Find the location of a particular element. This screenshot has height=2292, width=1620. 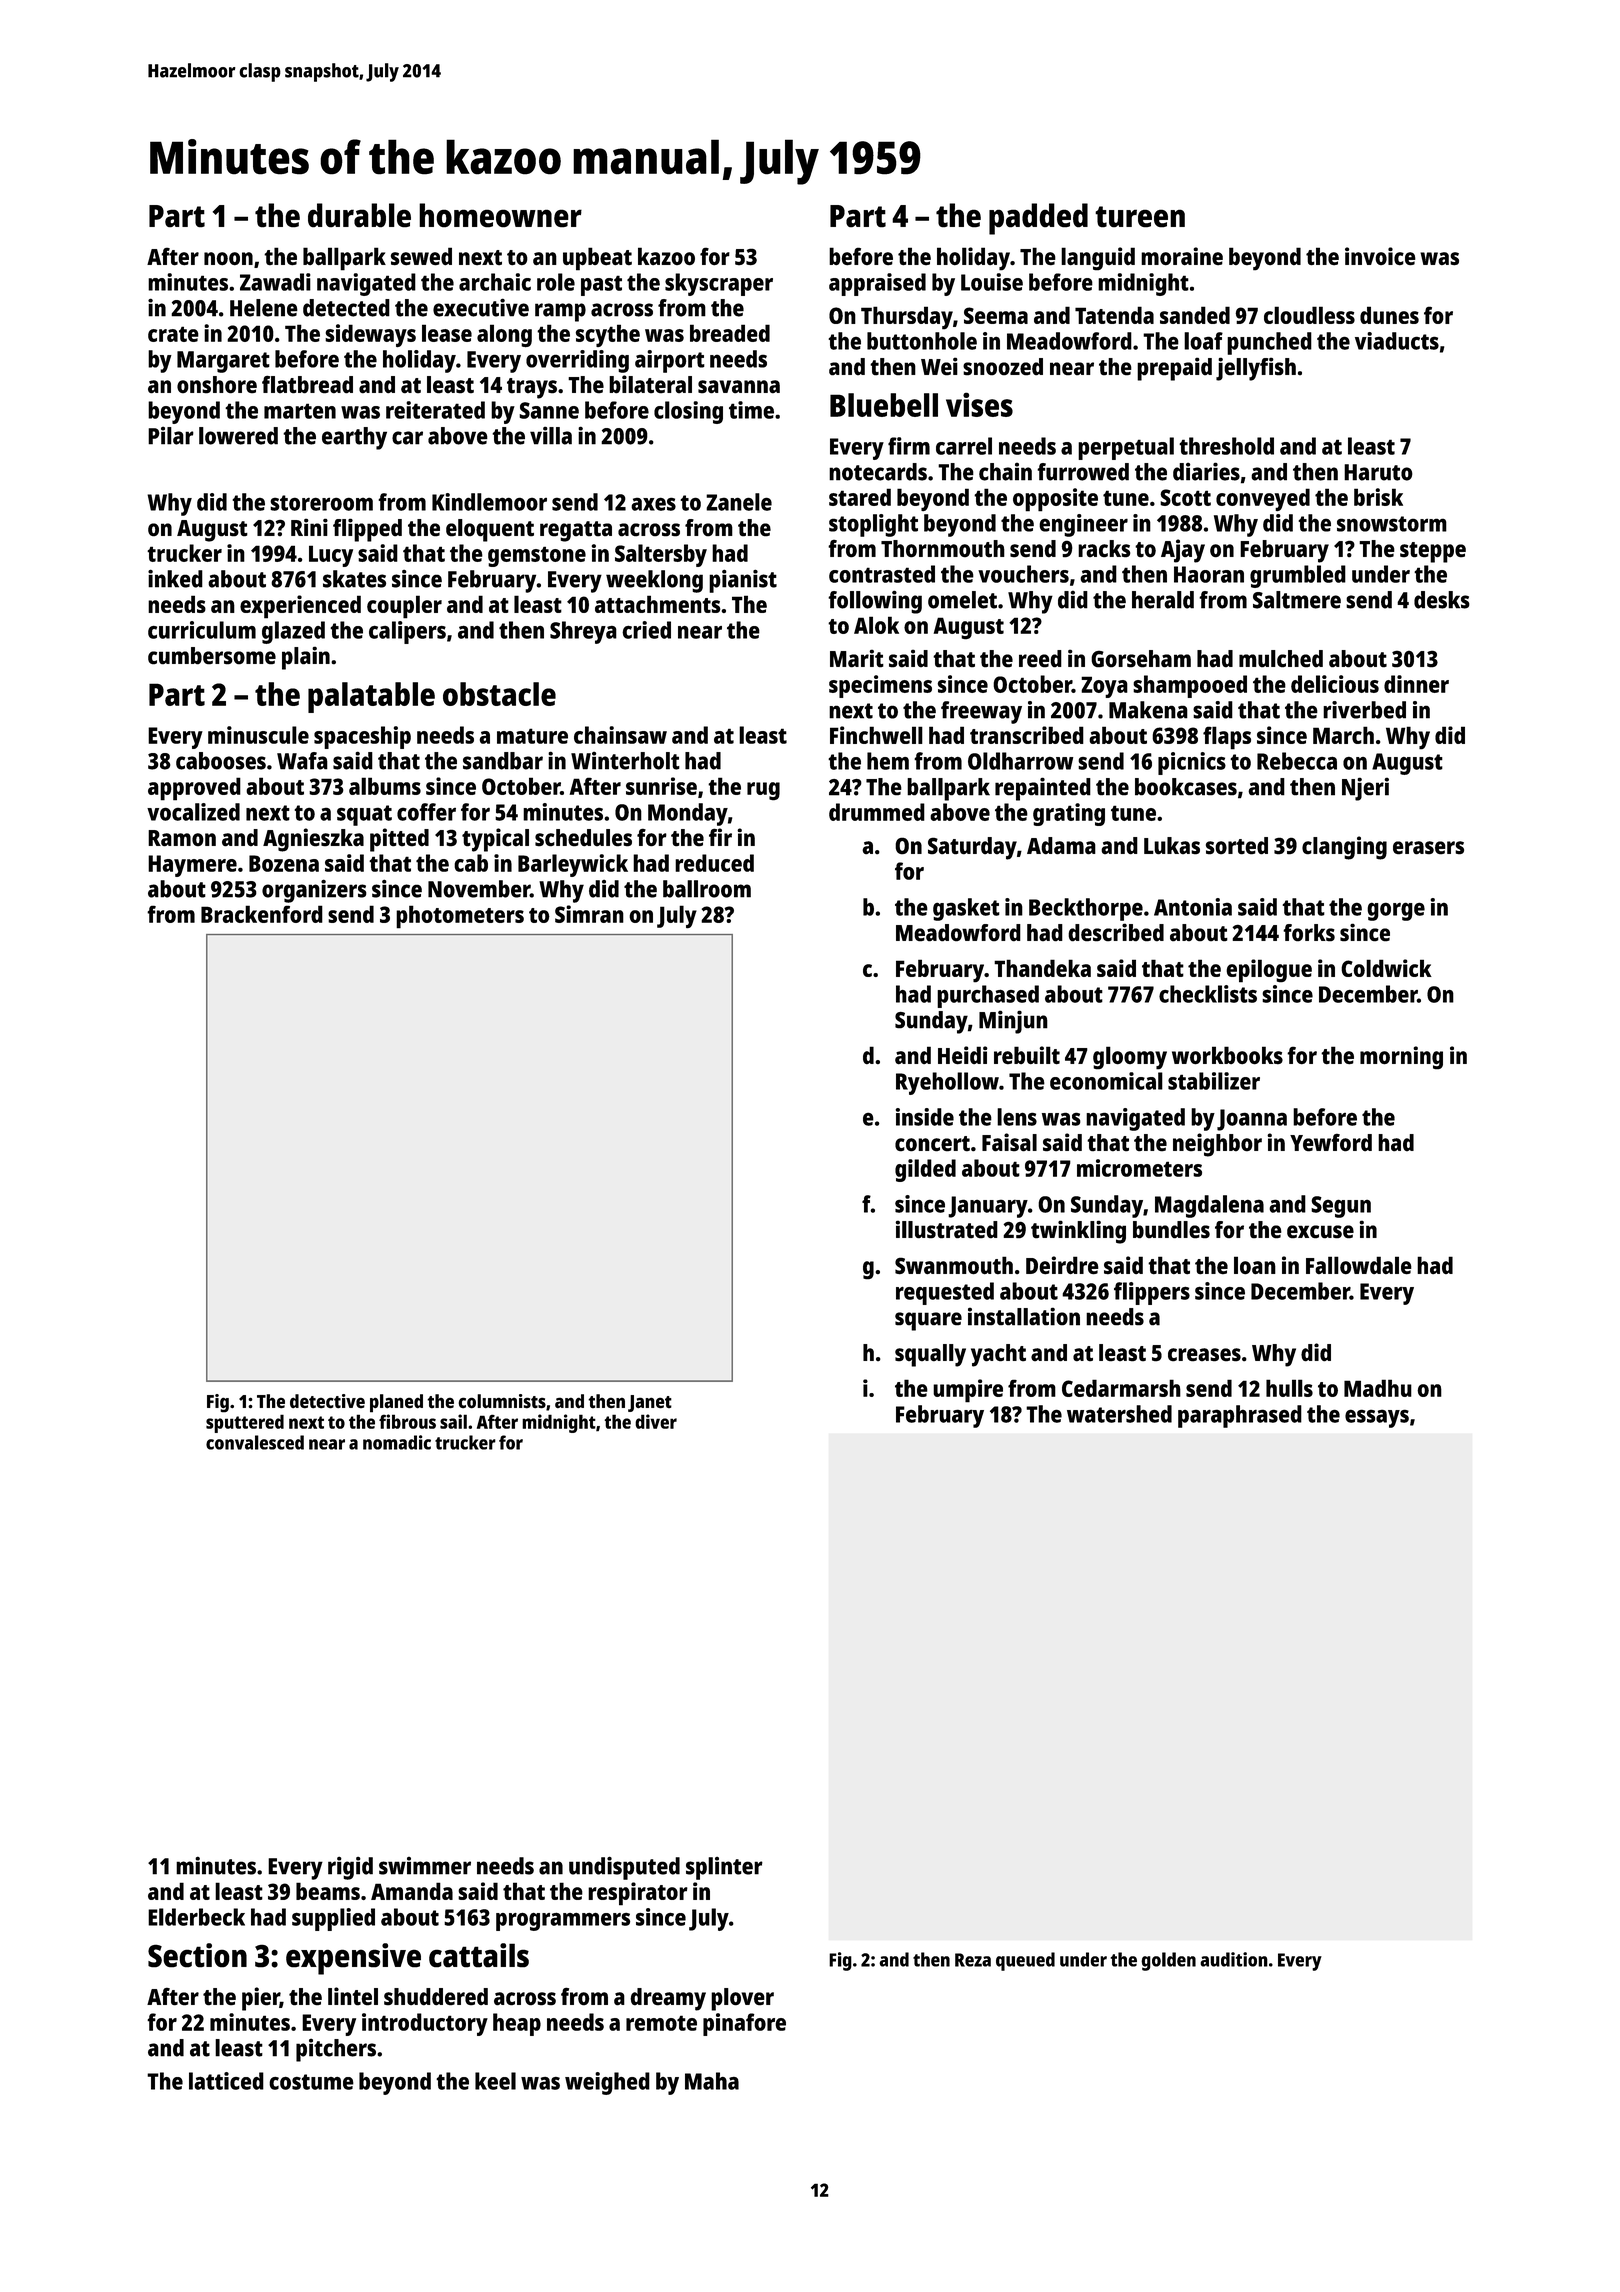

conveyed is located at coordinates (1263, 499).
